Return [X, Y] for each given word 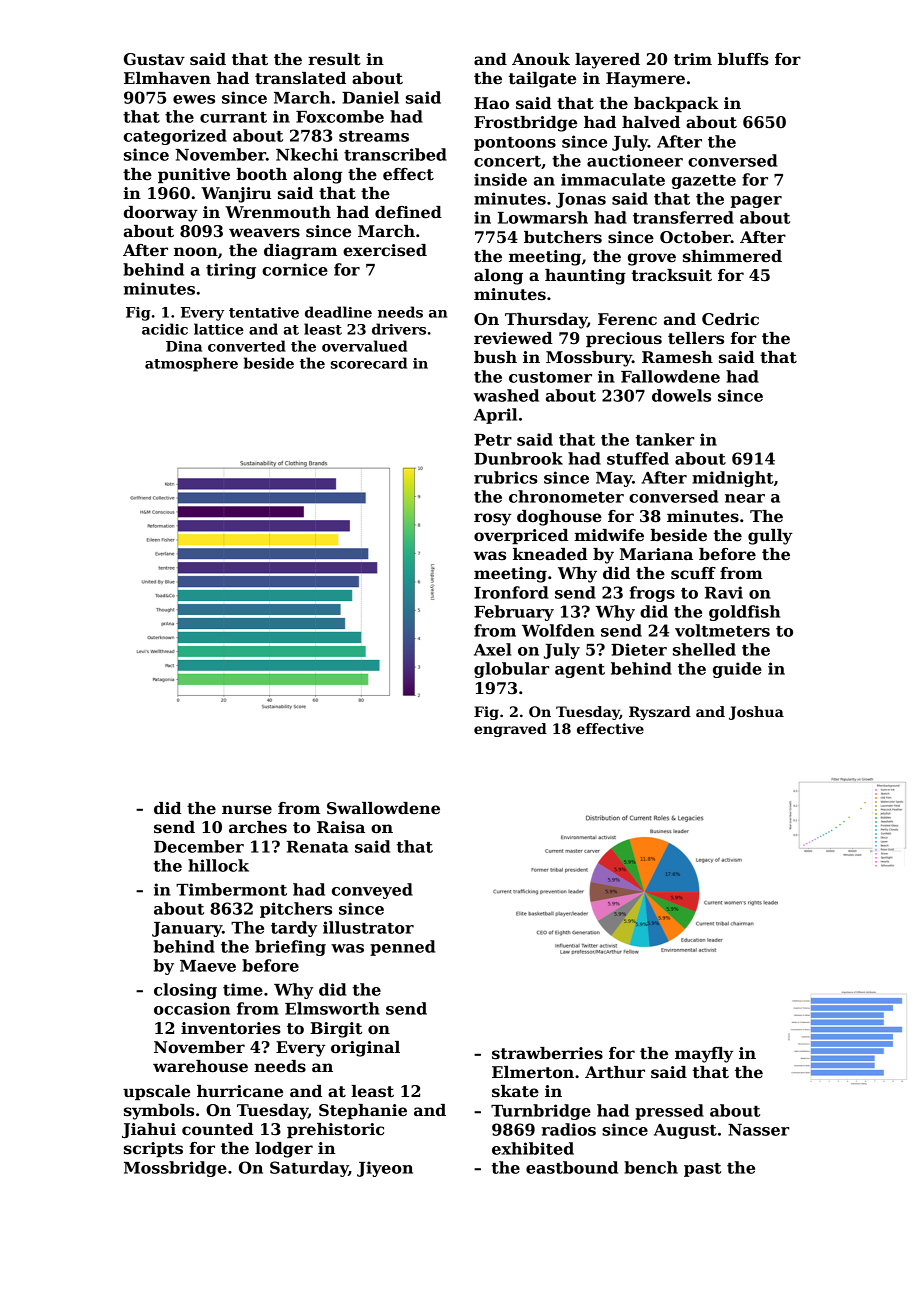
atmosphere [191, 364]
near [745, 498]
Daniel [370, 97]
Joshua [756, 713]
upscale [156, 1093]
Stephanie [363, 1112]
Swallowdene [383, 808]
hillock [218, 865]
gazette [704, 182]
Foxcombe [340, 116]
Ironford [511, 592]
